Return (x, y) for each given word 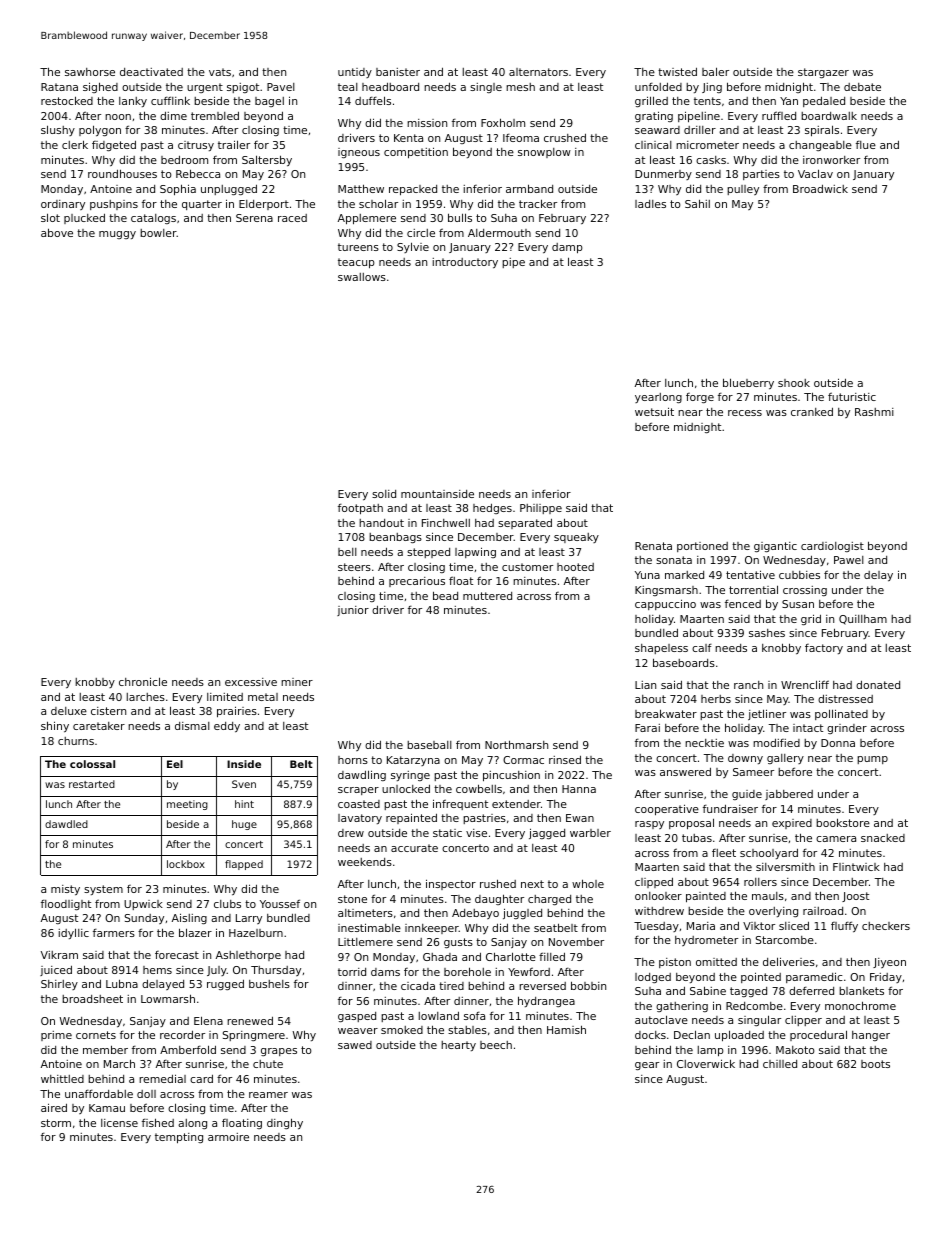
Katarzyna (413, 761)
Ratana (59, 87)
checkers (886, 926)
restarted (92, 784)
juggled (522, 913)
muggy (117, 235)
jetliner (767, 714)
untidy (355, 73)
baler (715, 71)
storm (56, 1123)
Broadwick (820, 188)
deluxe (69, 711)
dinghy (285, 1124)
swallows (362, 277)
